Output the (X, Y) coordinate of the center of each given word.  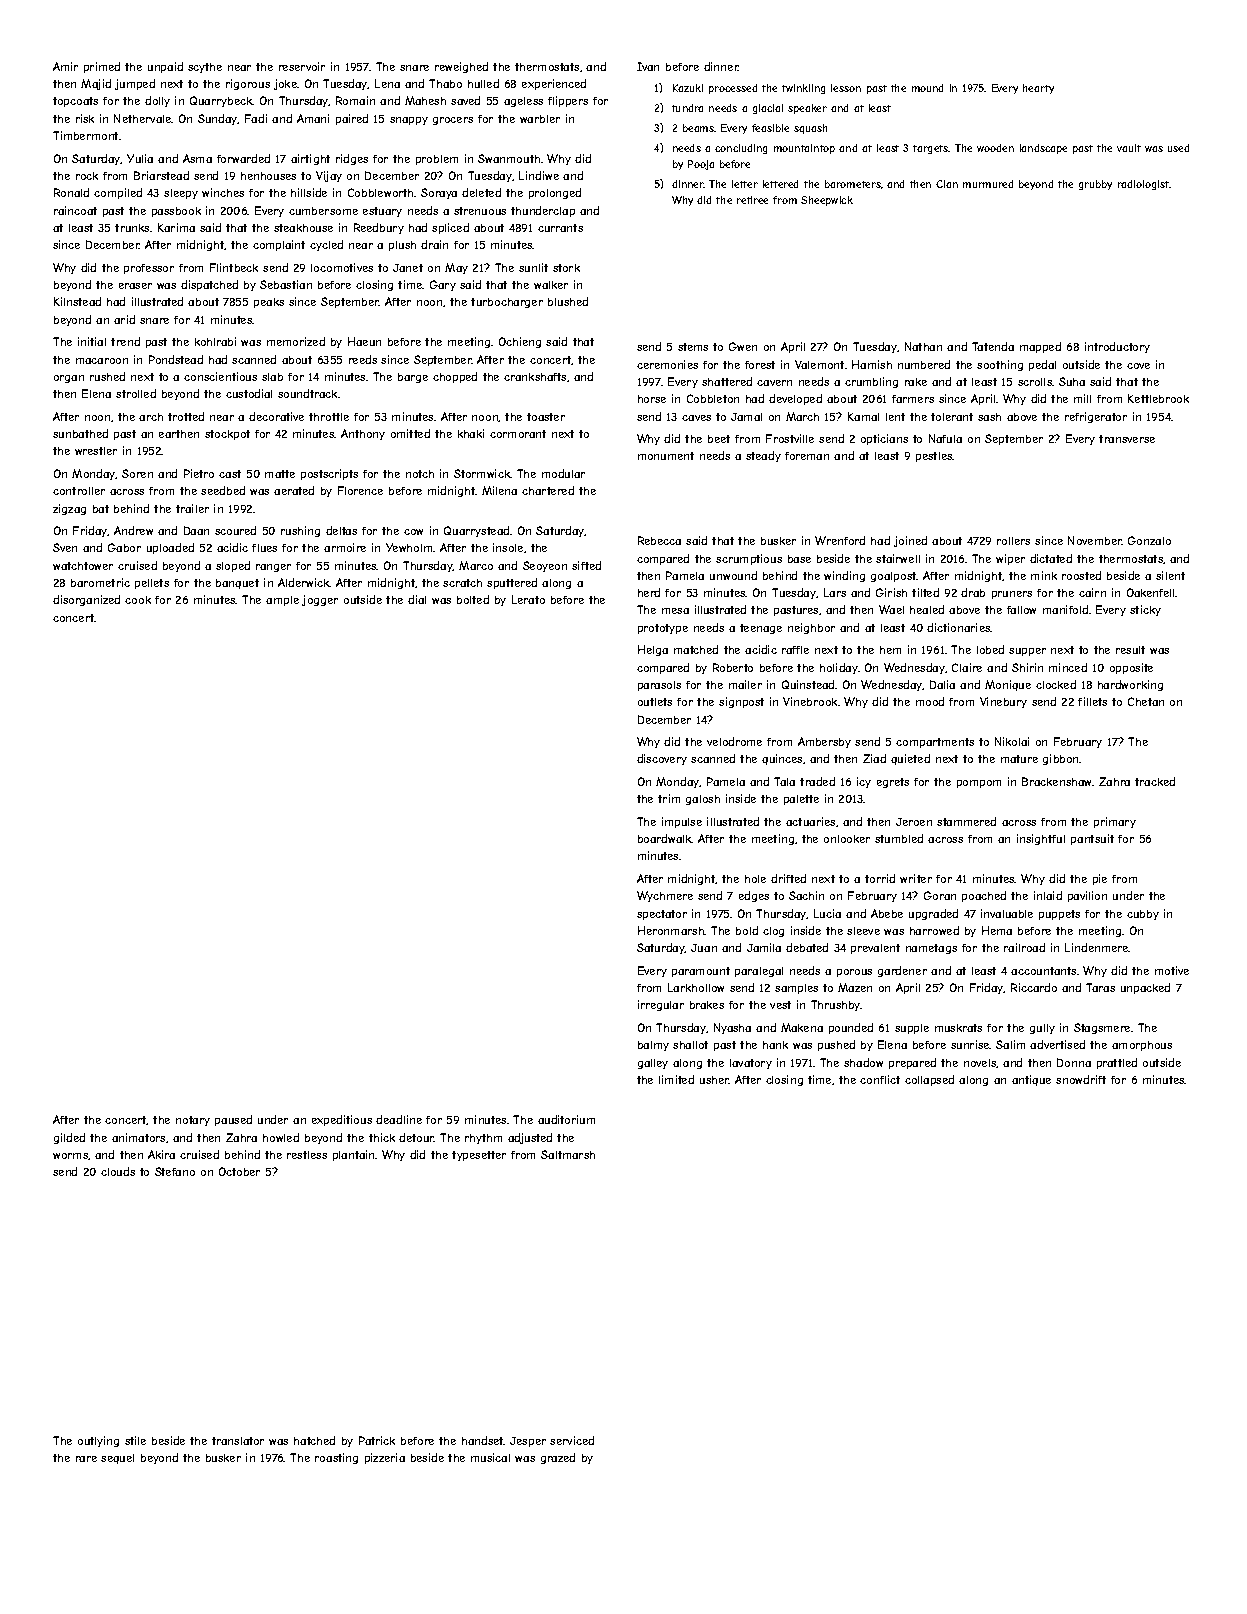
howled (281, 1137)
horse (652, 399)
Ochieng (520, 342)
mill (1082, 398)
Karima (176, 227)
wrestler (96, 451)
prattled (1117, 1063)
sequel (117, 1459)
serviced (572, 1440)
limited (676, 1079)
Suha (1072, 381)
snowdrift (1081, 1079)
